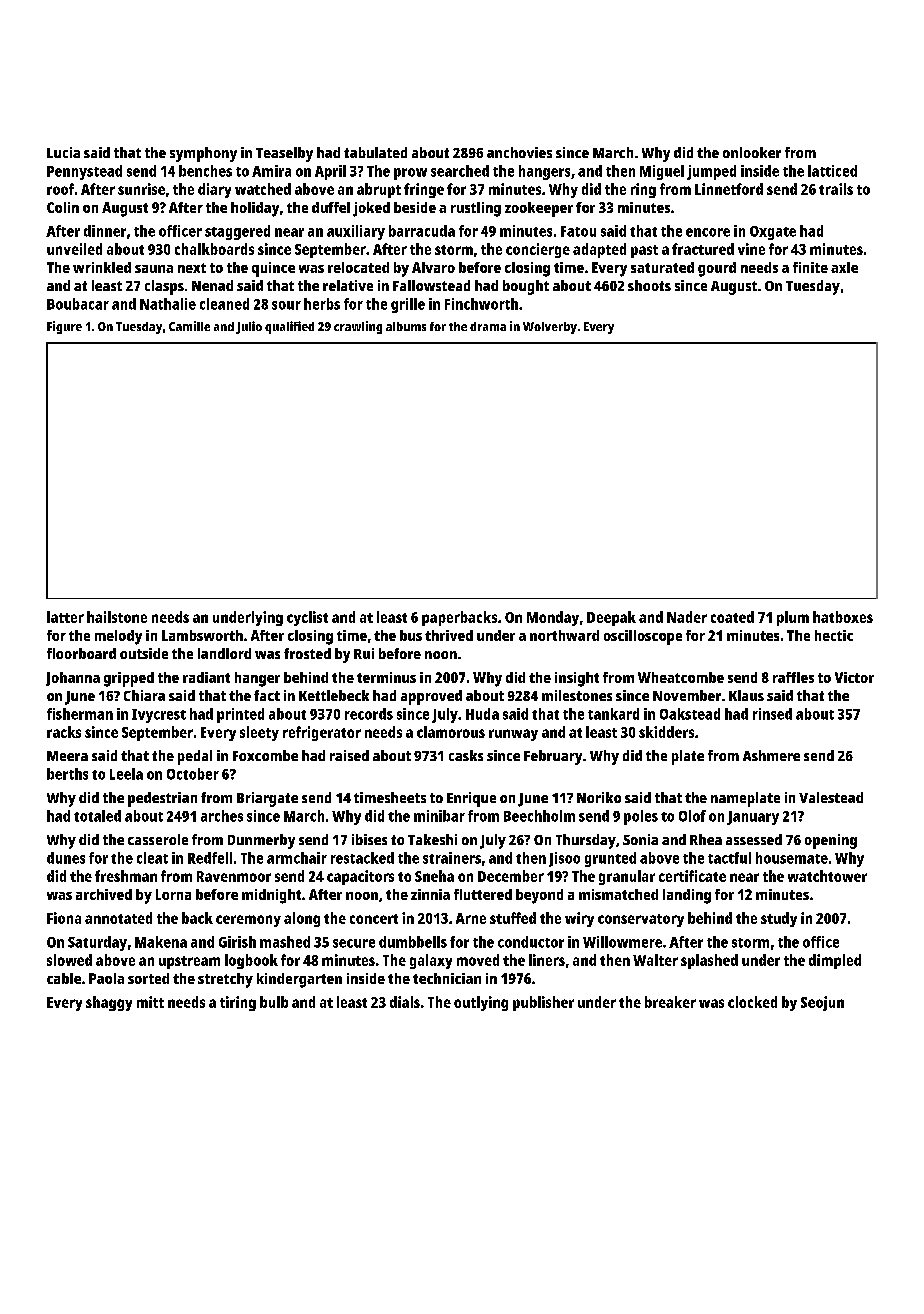  Describe the element at coordinates (844, 267) in the screenshot. I see `axle` at that location.
